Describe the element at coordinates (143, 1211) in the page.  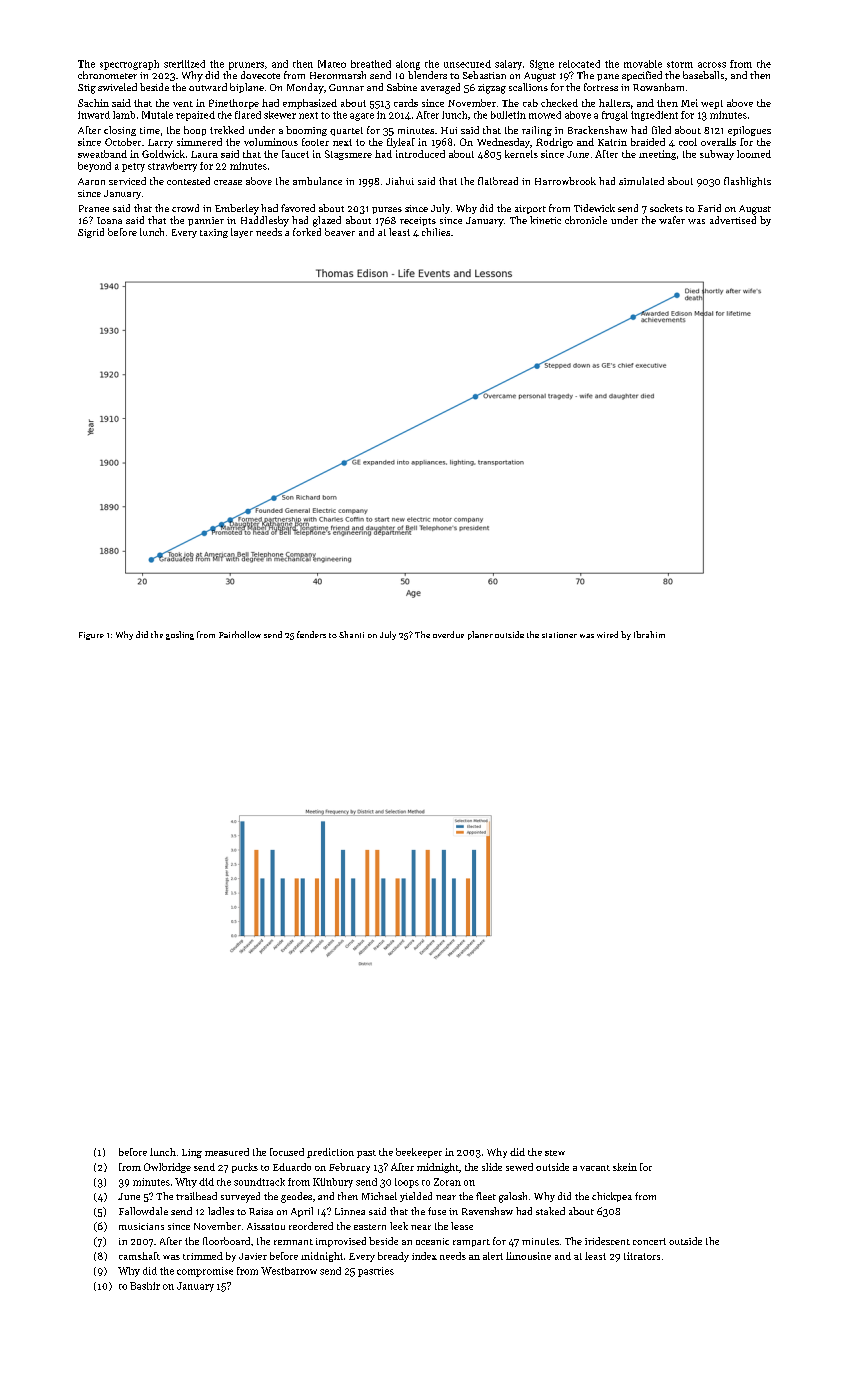
I see `Fallowdale` at that location.
